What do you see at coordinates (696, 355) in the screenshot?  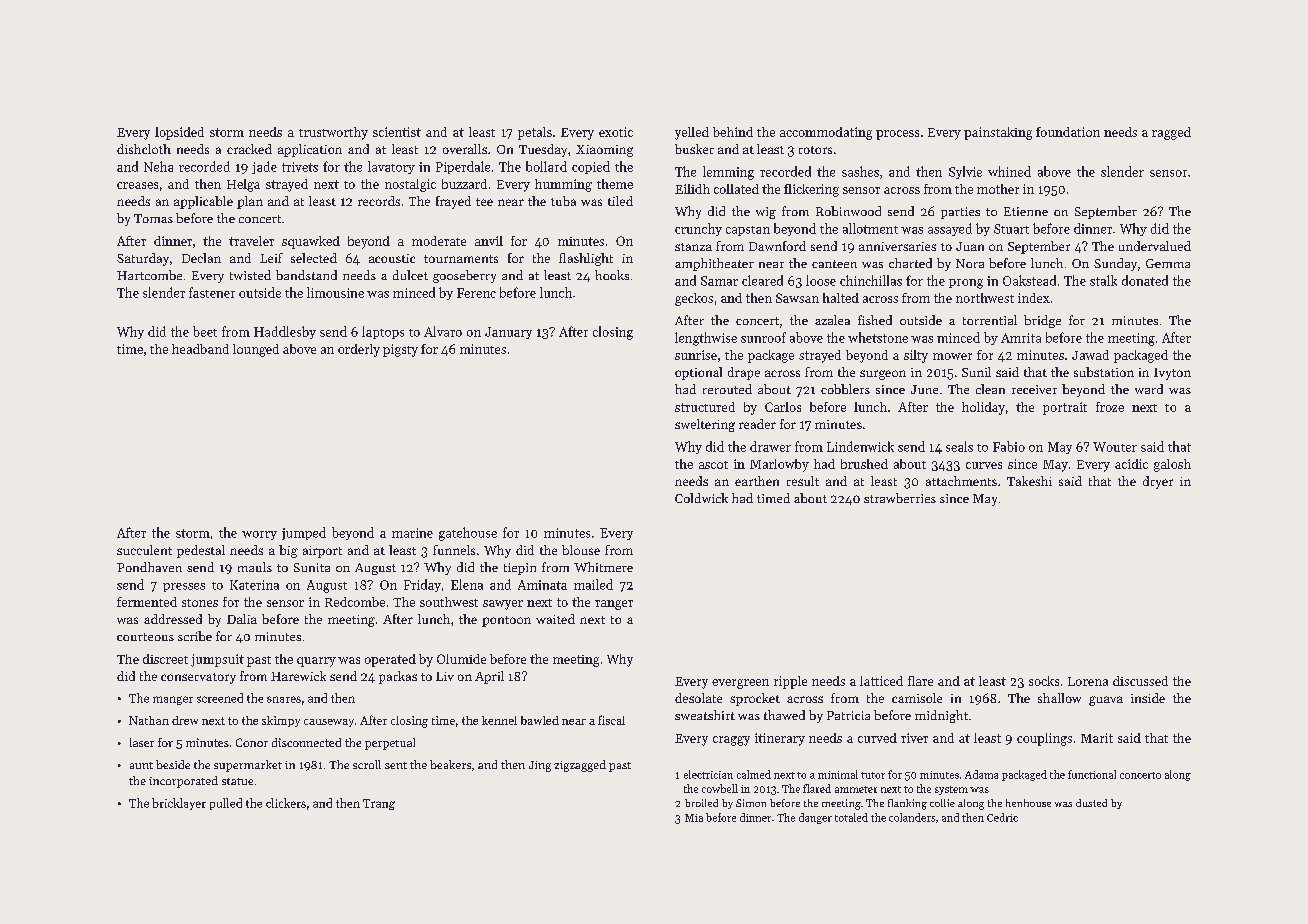 I see `sunrise` at bounding box center [696, 355].
